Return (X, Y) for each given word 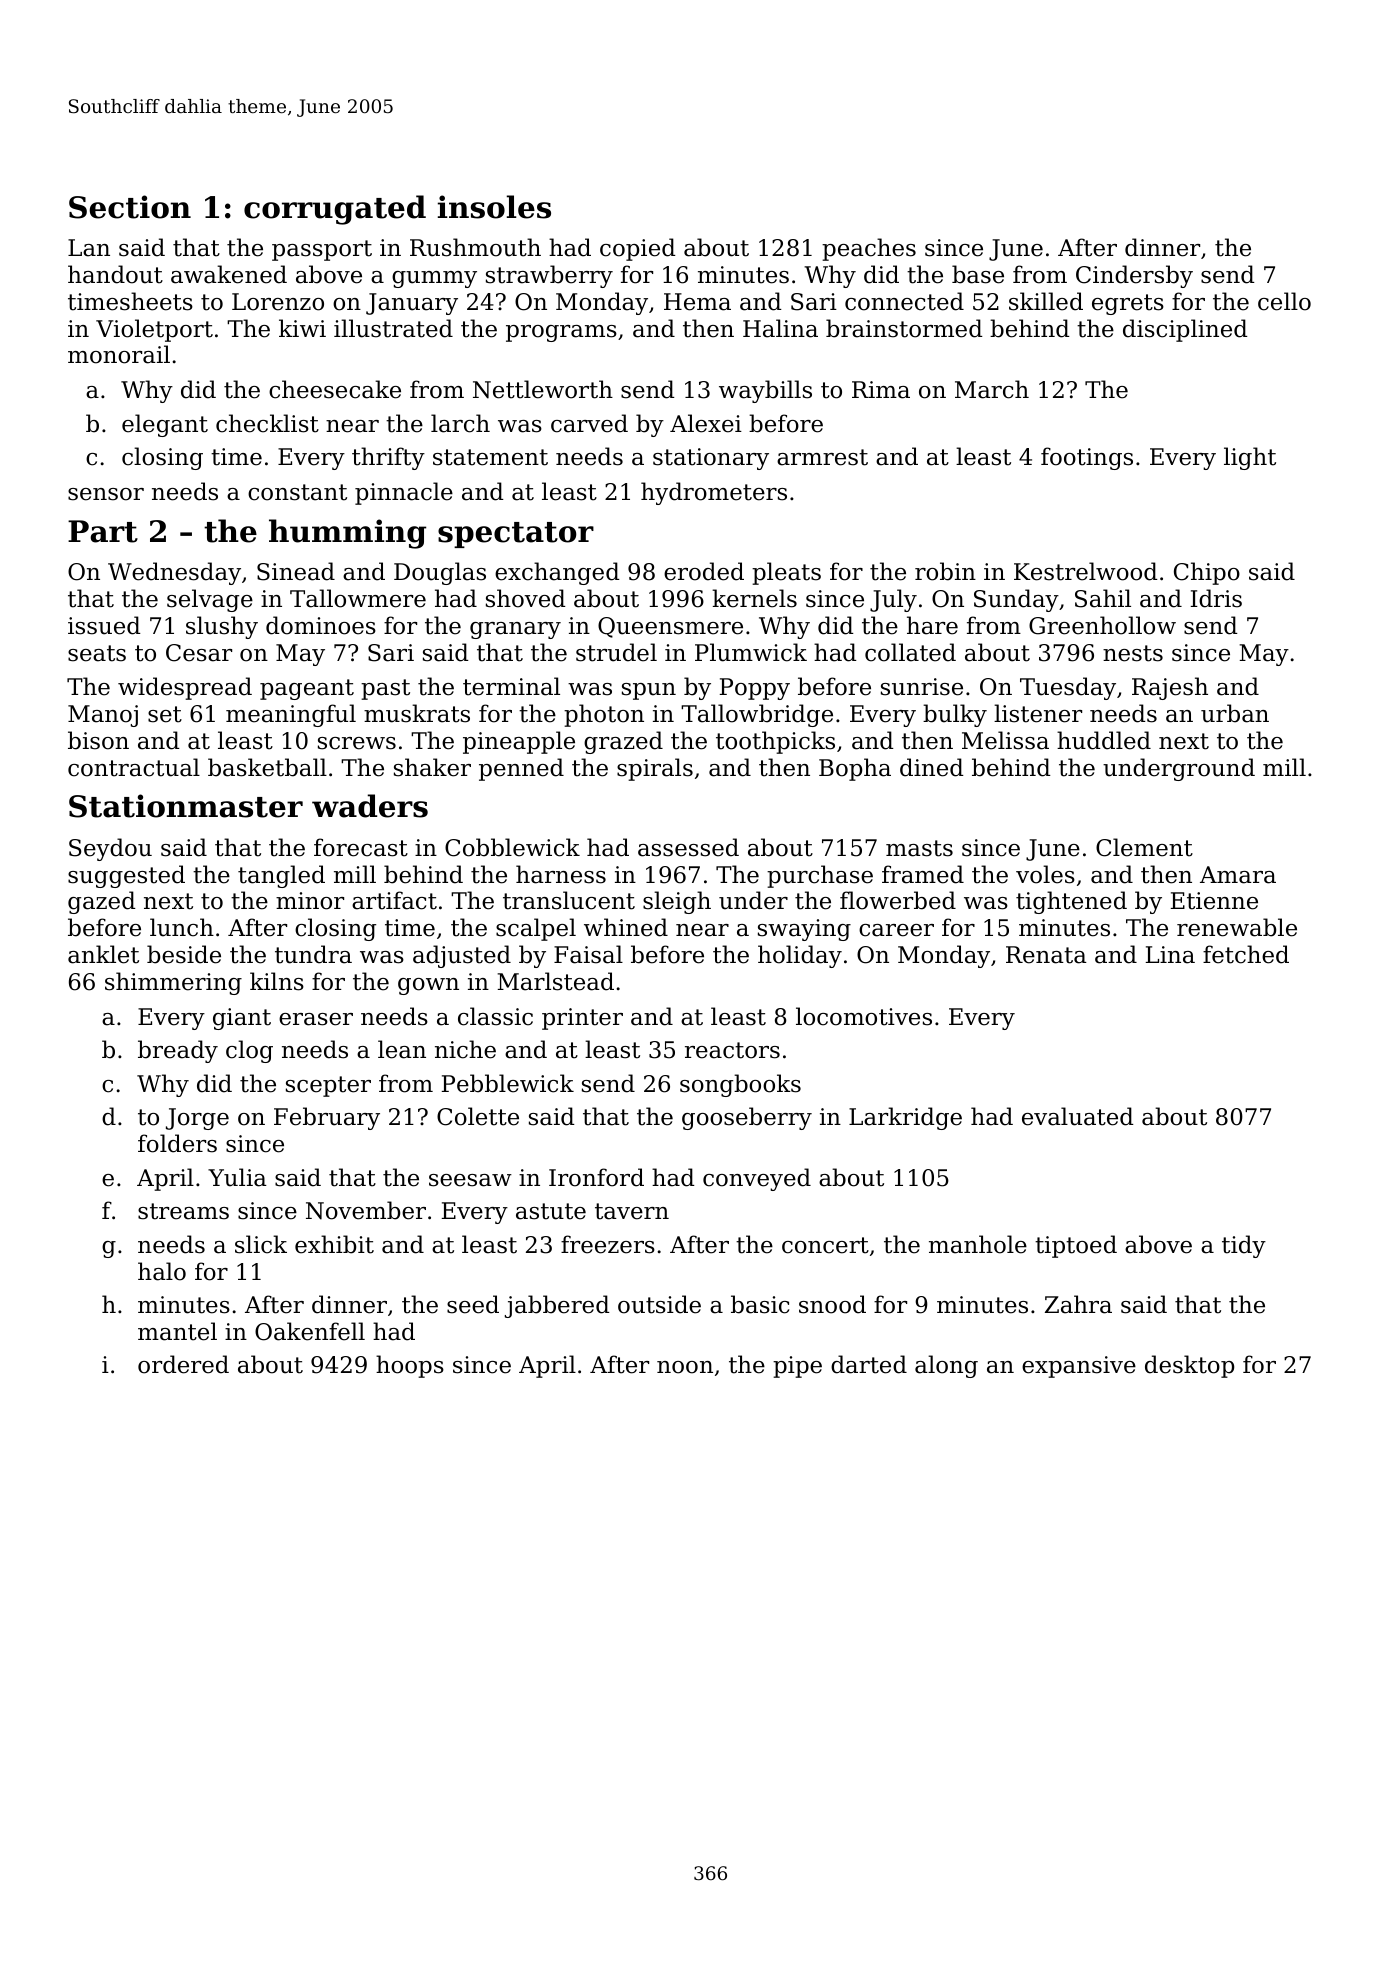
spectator (516, 535)
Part (103, 531)
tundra (313, 954)
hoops (410, 1366)
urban (1235, 713)
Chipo (1207, 573)
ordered (183, 1364)
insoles (494, 207)
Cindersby (1134, 276)
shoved (526, 598)
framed (923, 874)
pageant (307, 689)
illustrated (393, 328)
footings (1087, 458)
